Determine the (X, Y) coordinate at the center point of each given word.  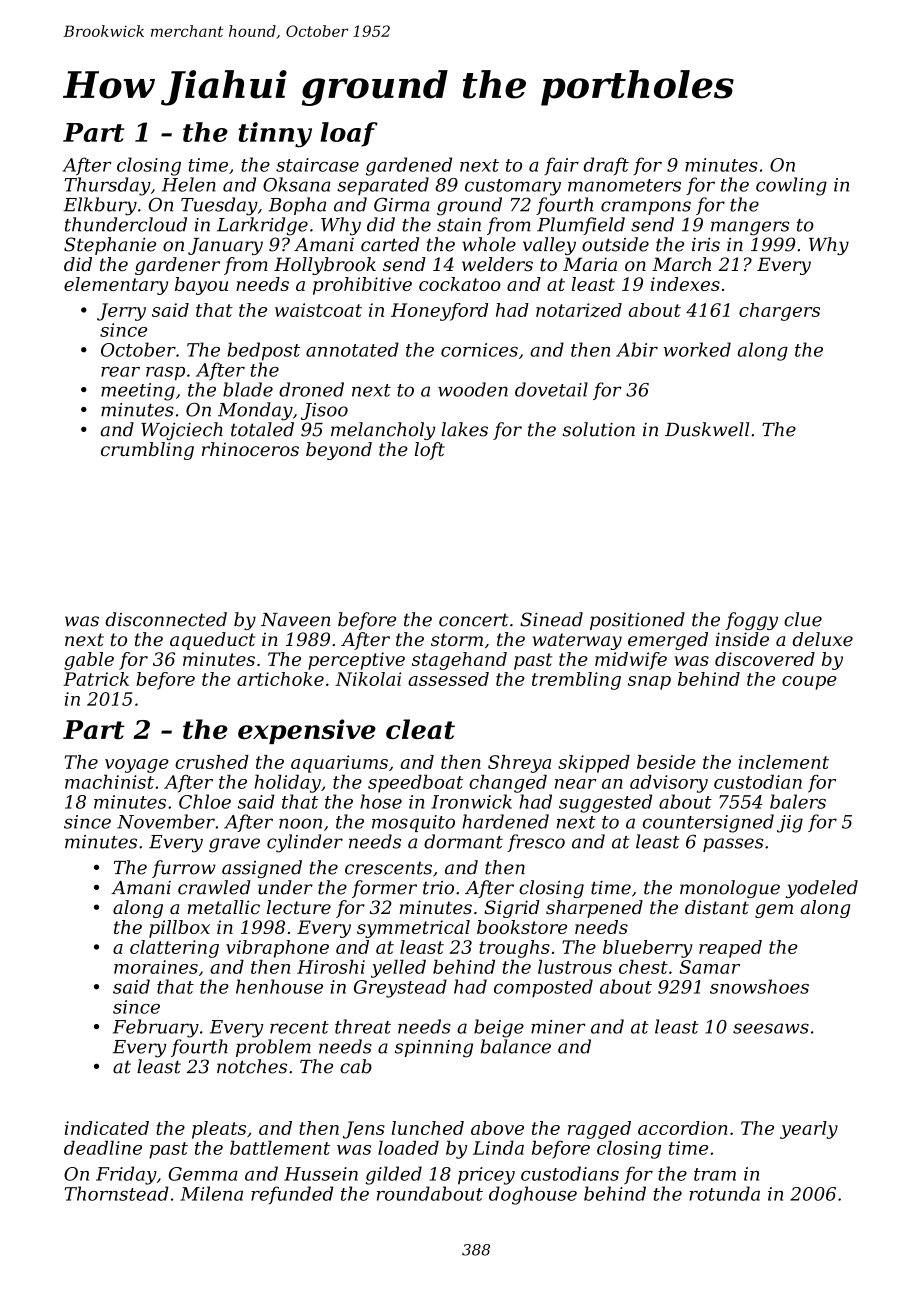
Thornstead (117, 1193)
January (225, 246)
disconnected (166, 619)
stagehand (459, 661)
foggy (751, 621)
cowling (791, 186)
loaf (349, 134)
